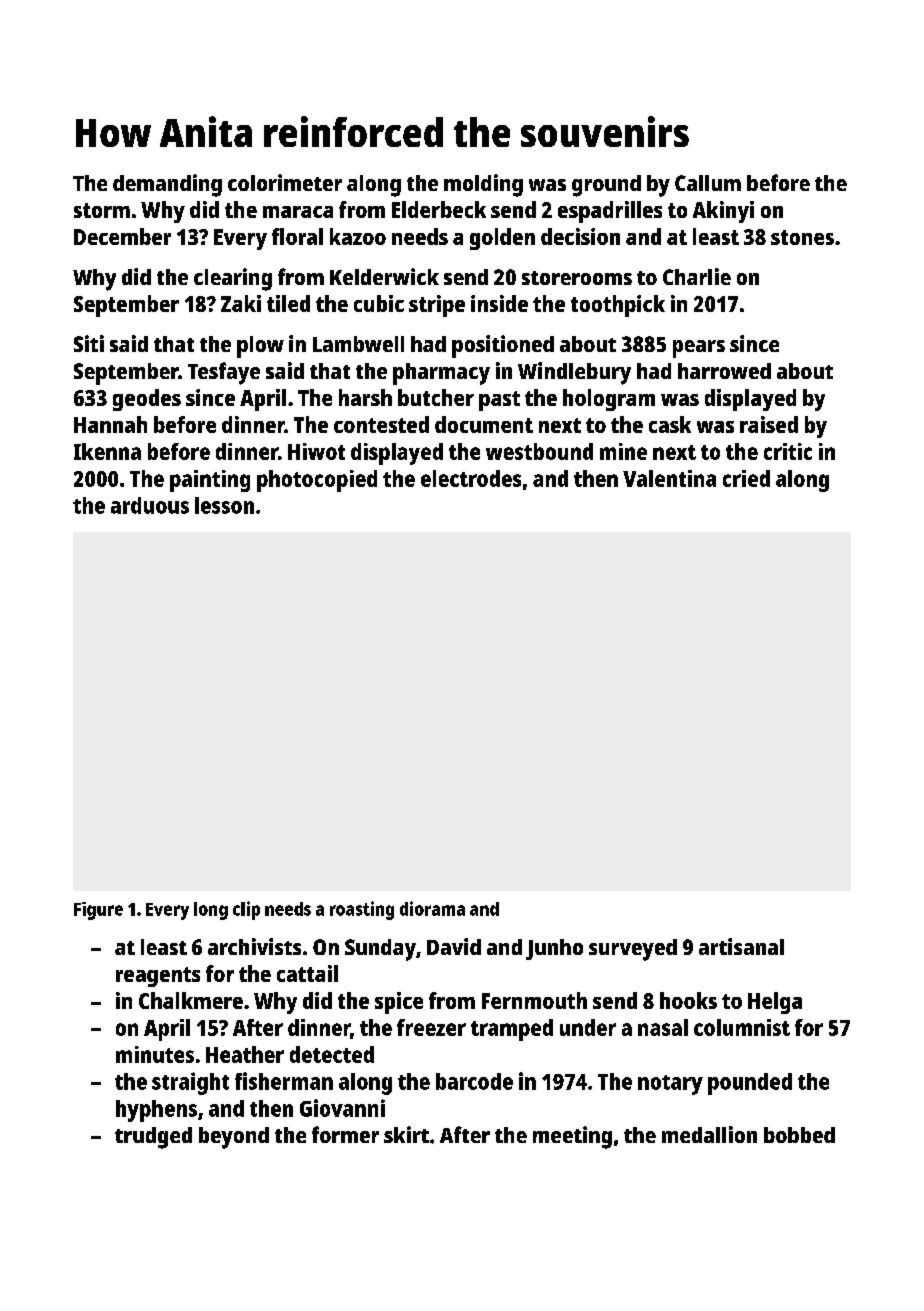  I want to click on lesson, so click(224, 505).
